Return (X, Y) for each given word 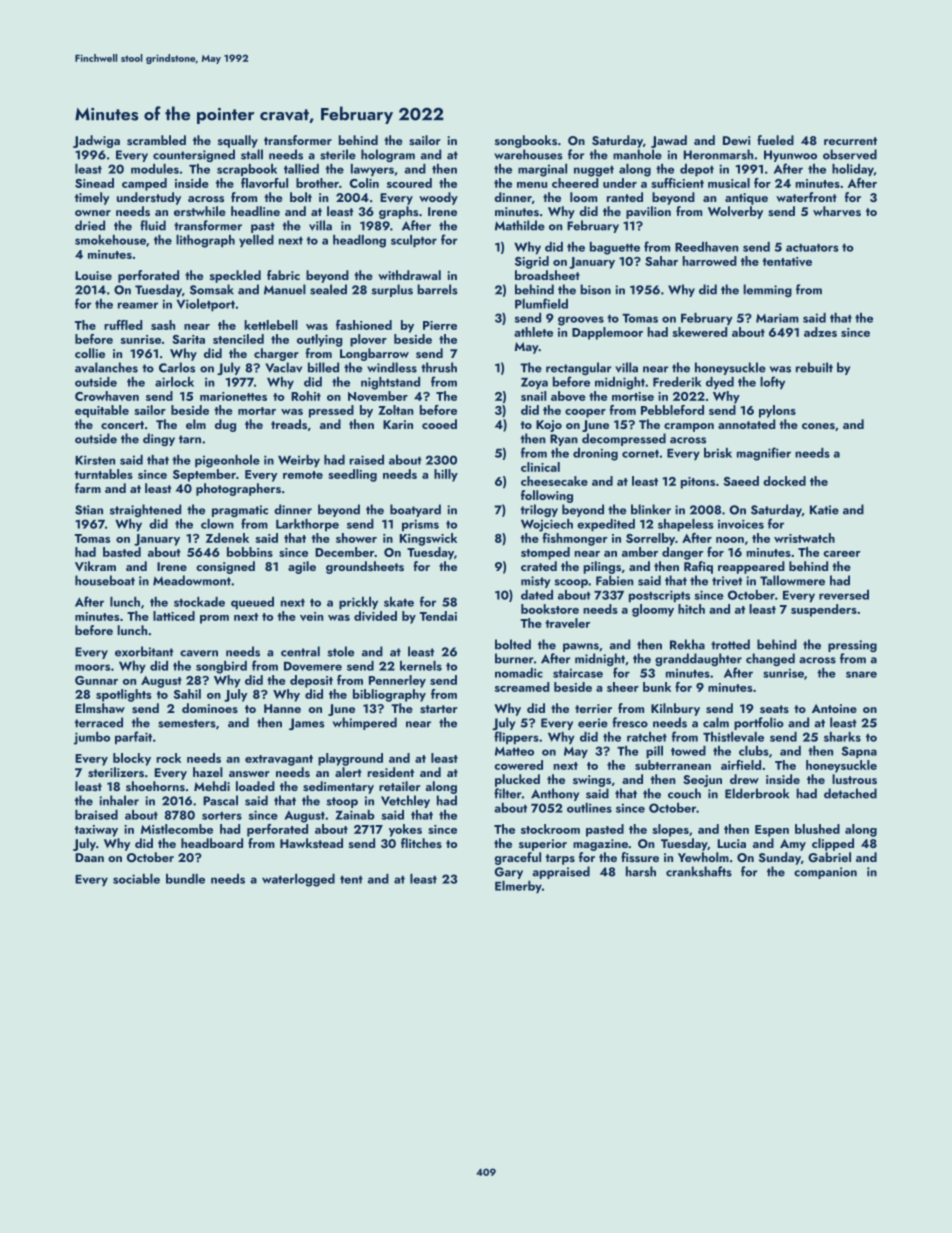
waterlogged (298, 880)
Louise (93, 275)
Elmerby (518, 887)
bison (595, 289)
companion (825, 873)
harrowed (709, 261)
